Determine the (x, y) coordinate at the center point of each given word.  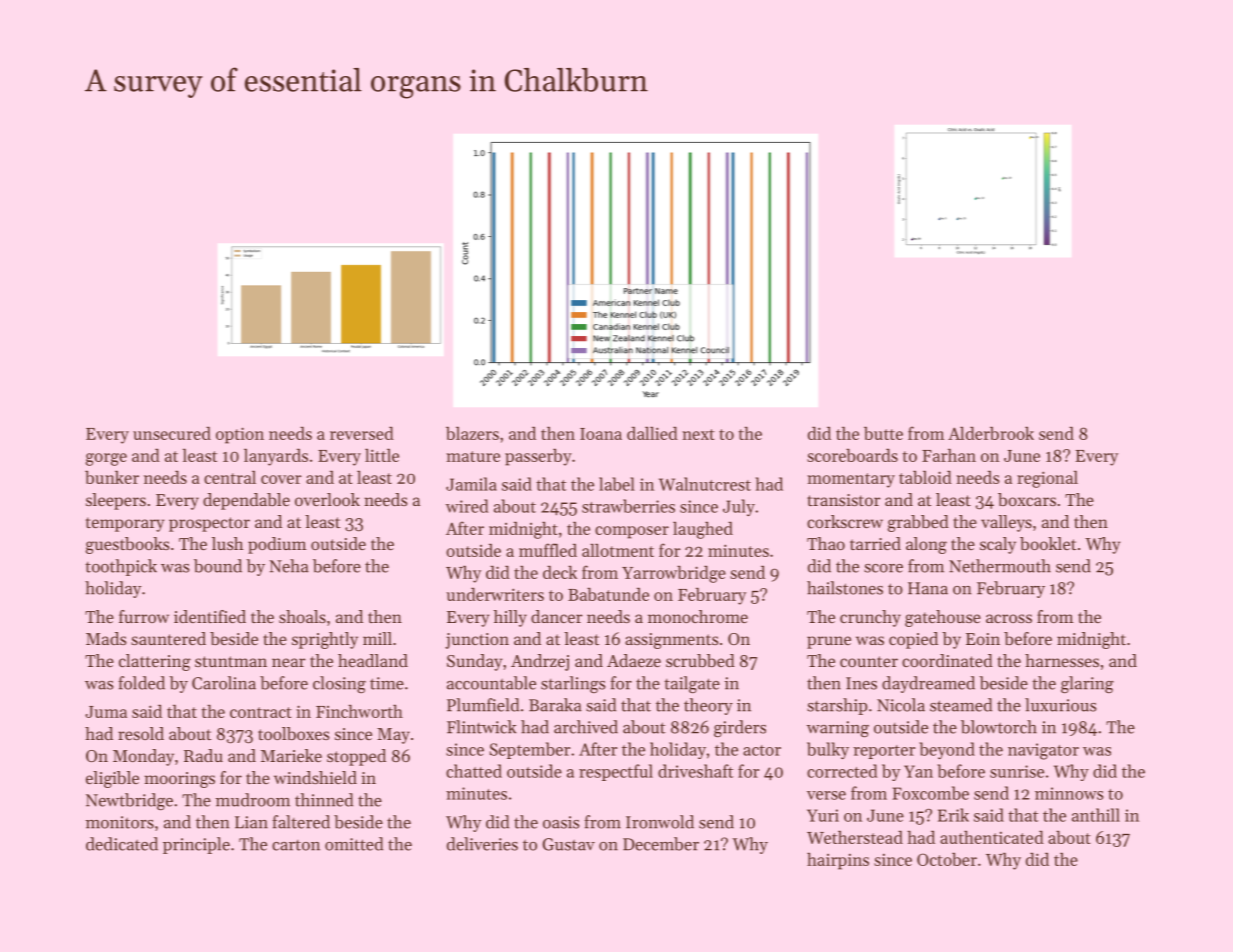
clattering (155, 662)
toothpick (121, 567)
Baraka (555, 705)
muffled (548, 550)
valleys (1006, 523)
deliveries (482, 844)
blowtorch (999, 727)
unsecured (172, 433)
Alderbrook (991, 433)
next (698, 434)
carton (296, 845)
